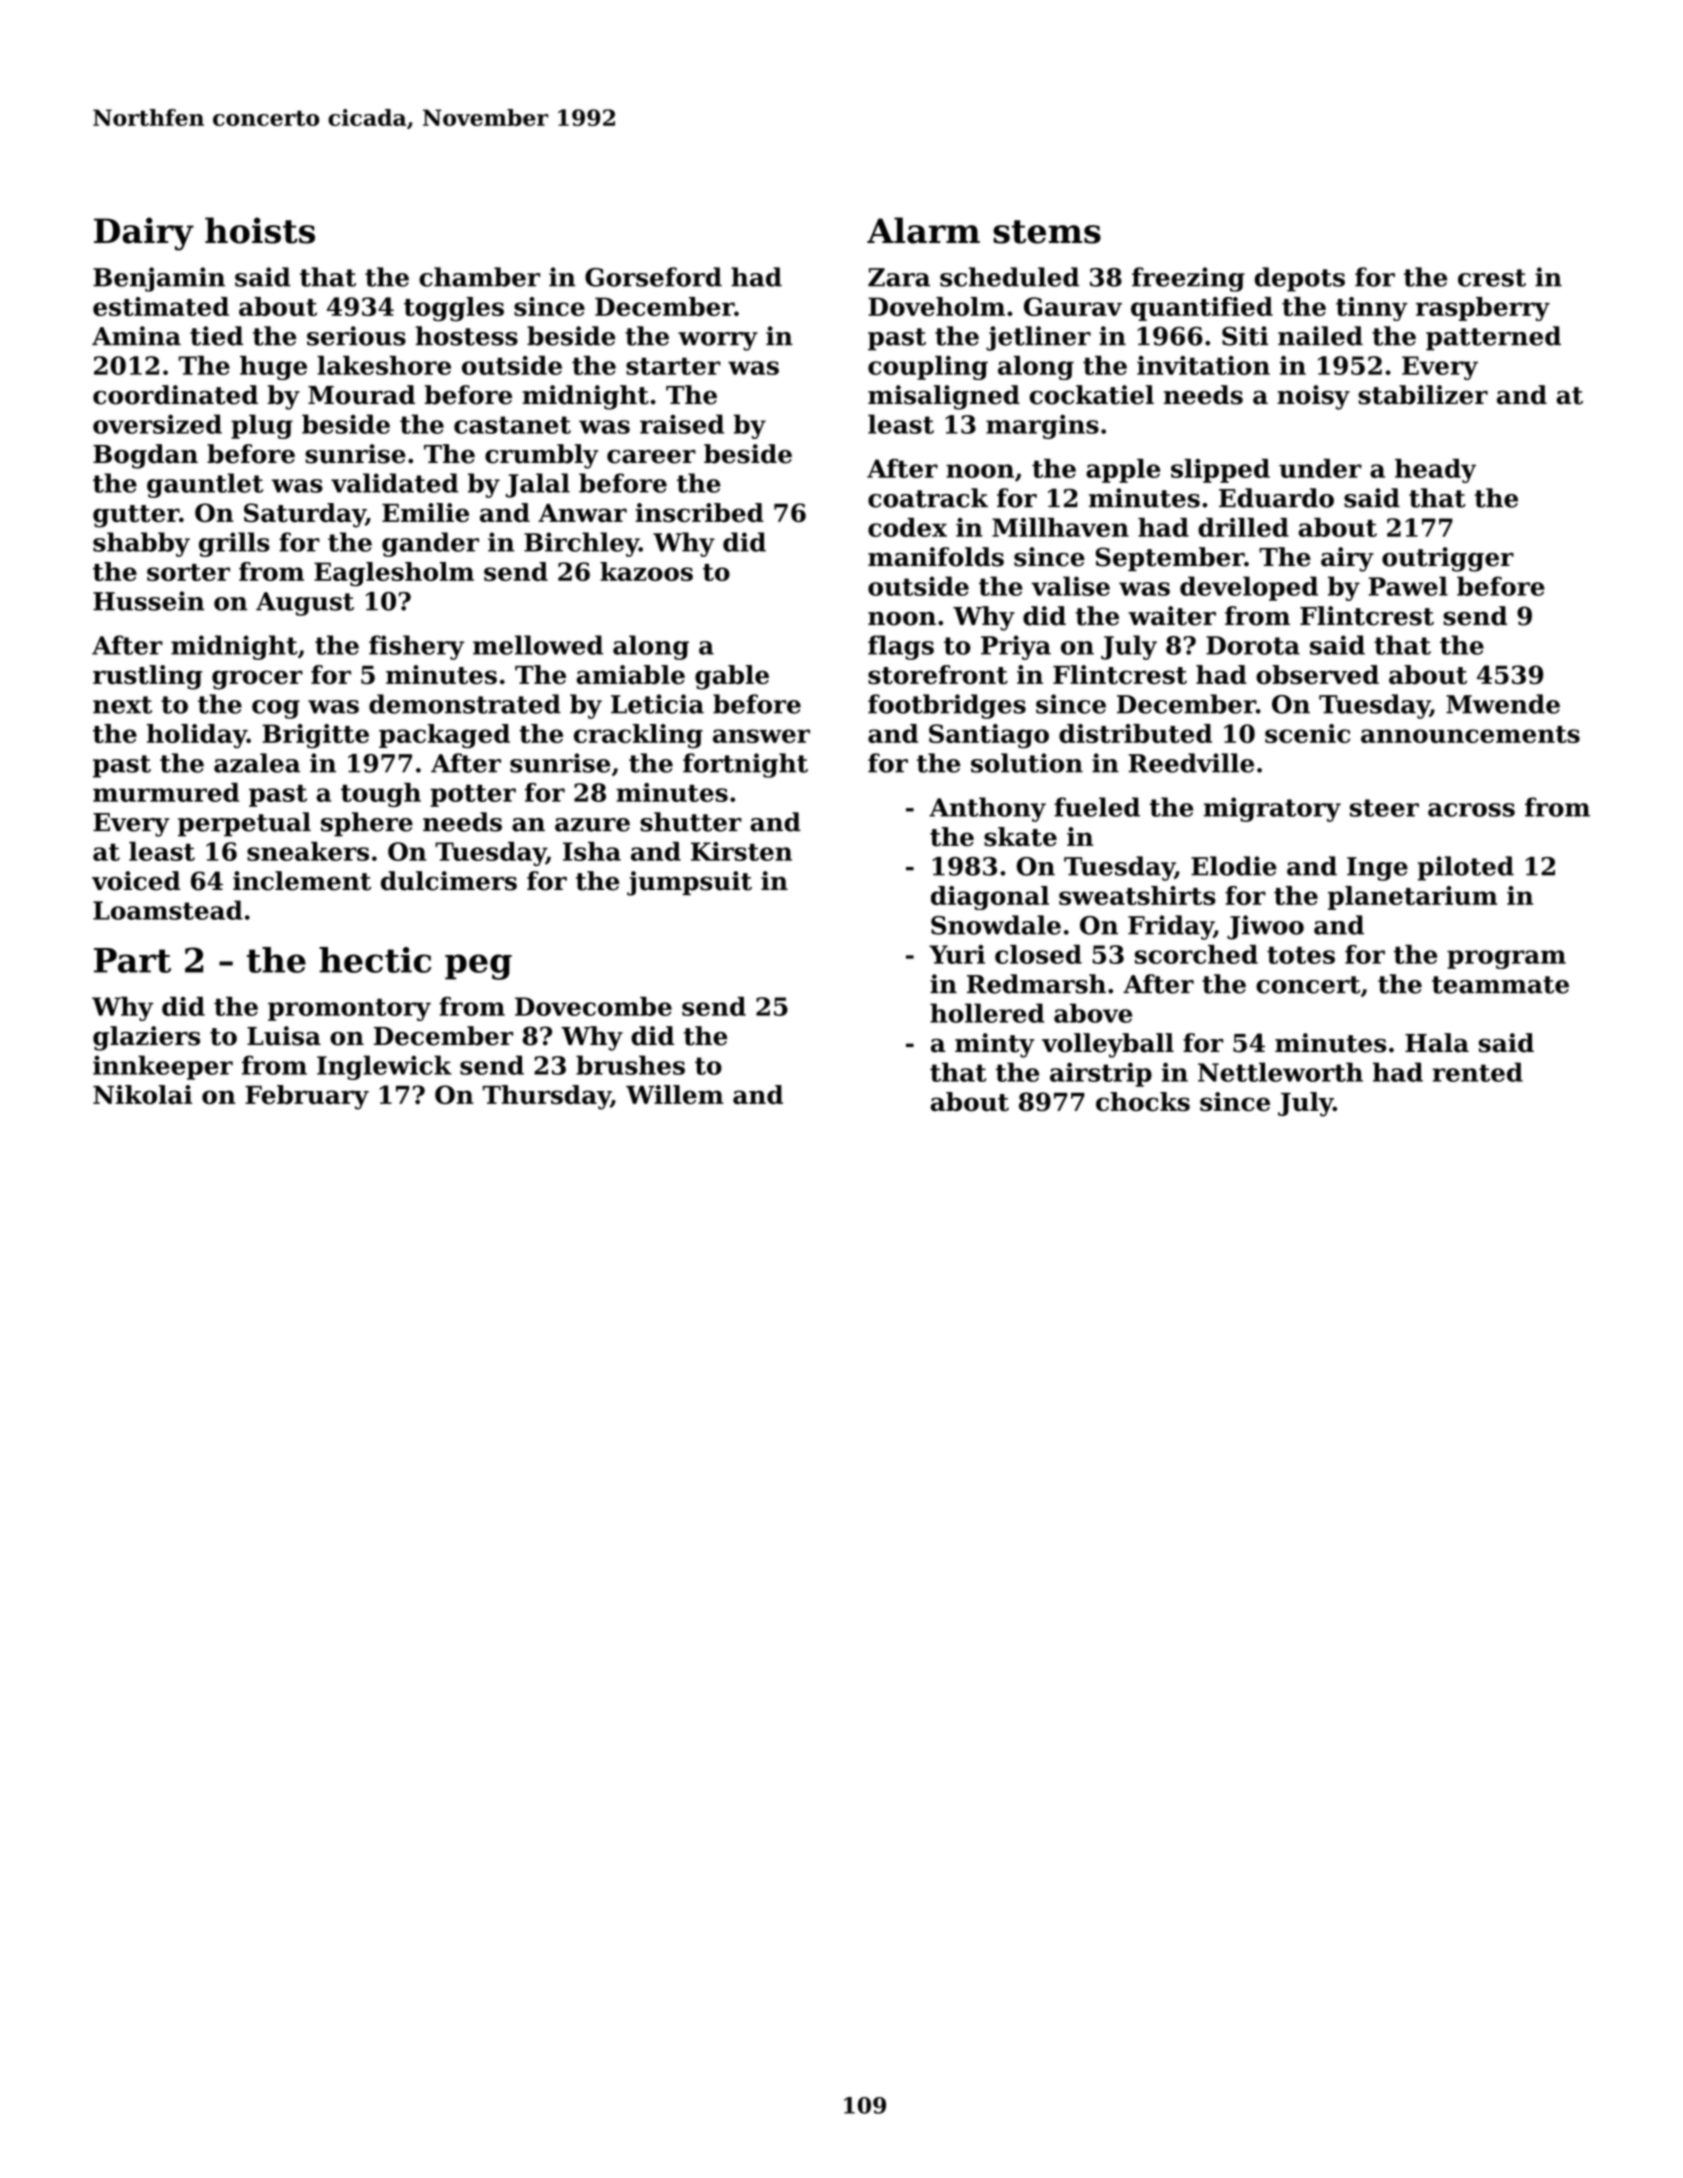  Describe the element at coordinates (142, 1094) in the document. I see `Nikolai` at that location.
